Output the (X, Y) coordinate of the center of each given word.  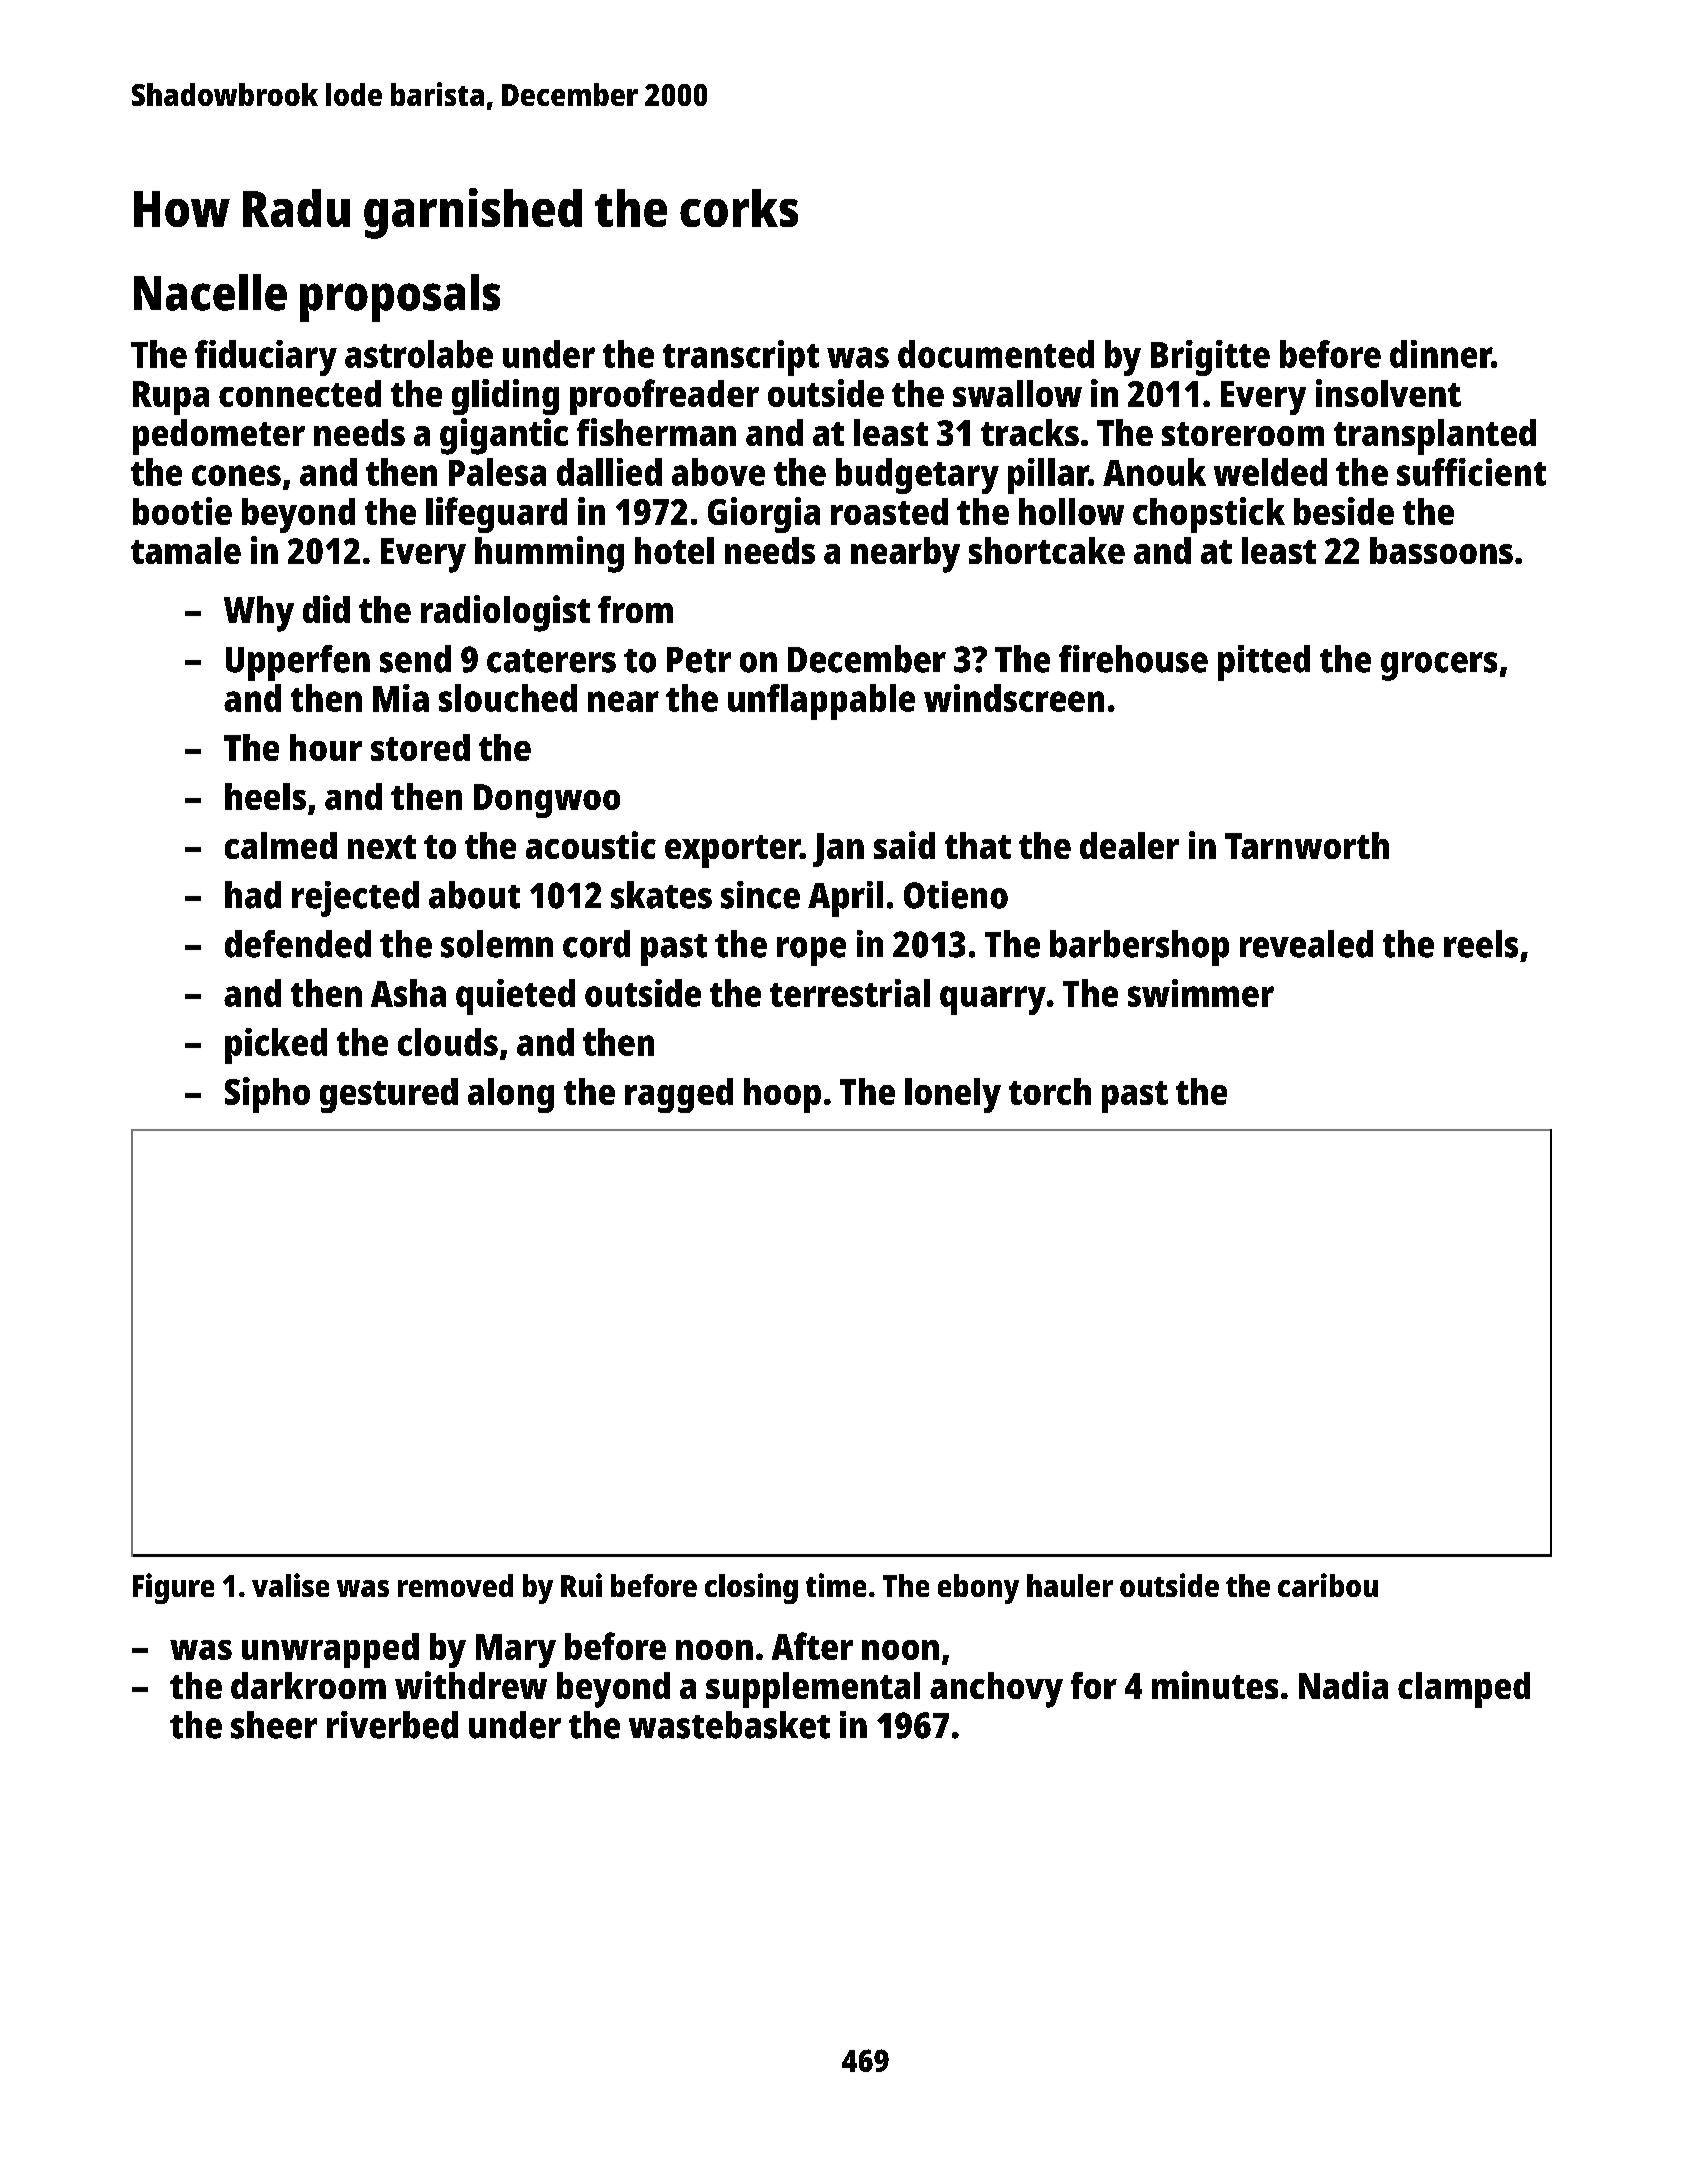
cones (236, 475)
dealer (1129, 845)
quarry (993, 1000)
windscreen (1014, 698)
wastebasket (729, 1725)
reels (1481, 944)
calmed (281, 845)
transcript (741, 358)
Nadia (1343, 1685)
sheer (274, 1725)
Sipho (267, 1095)
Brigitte (1210, 358)
